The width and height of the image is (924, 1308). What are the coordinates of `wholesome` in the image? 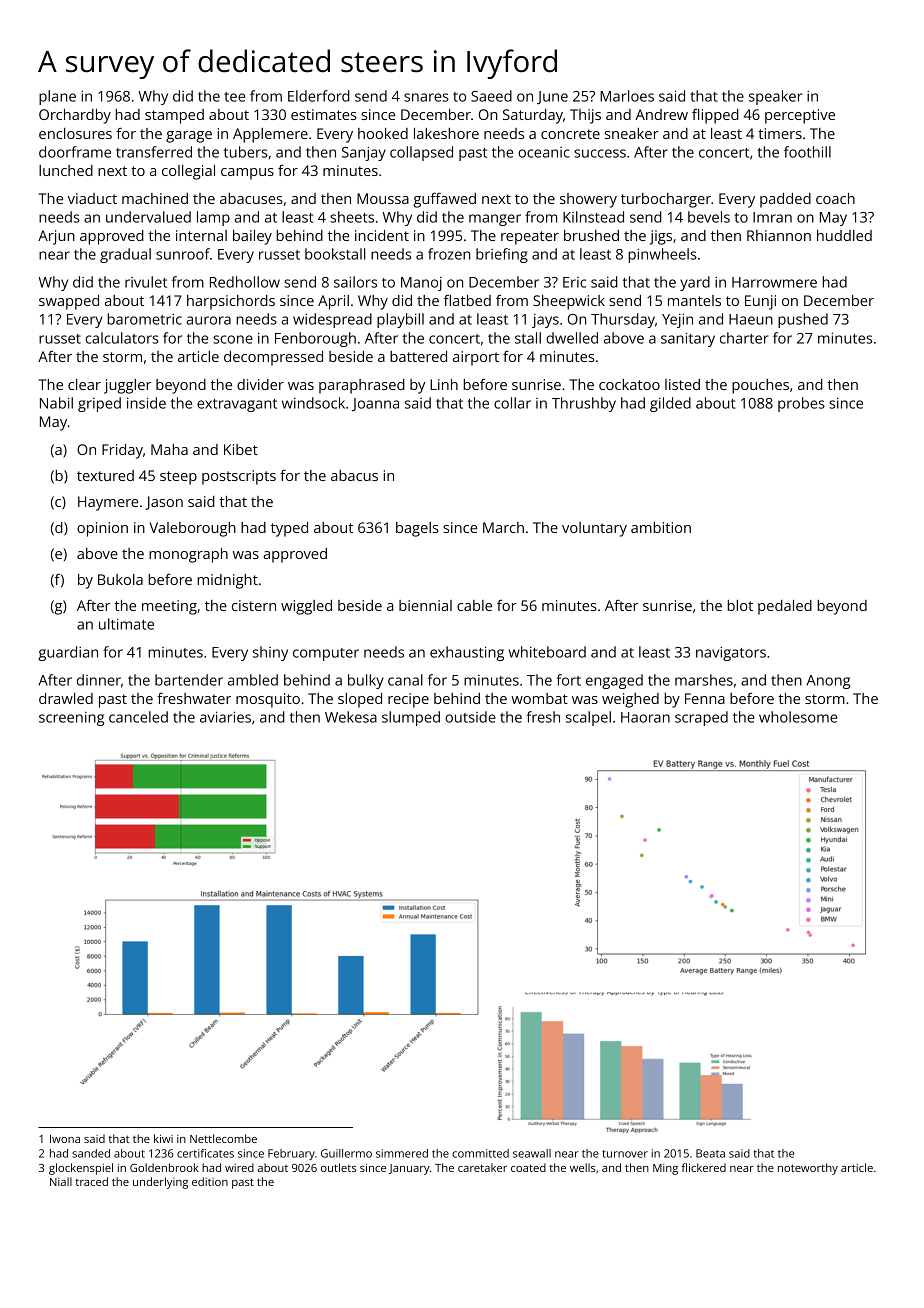 It's located at (798, 717).
